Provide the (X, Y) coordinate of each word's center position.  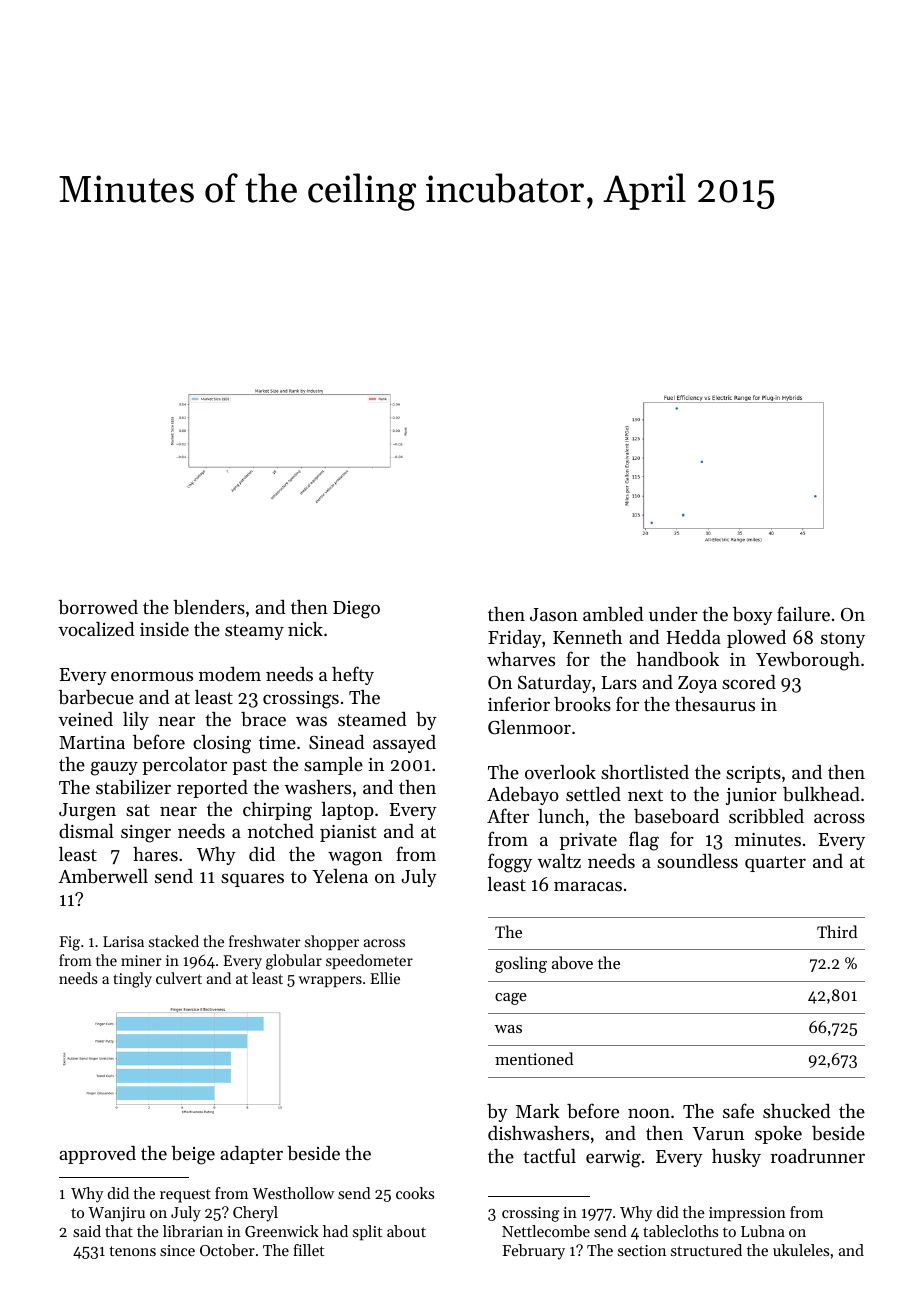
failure (803, 613)
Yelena (340, 876)
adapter (251, 1155)
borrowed (98, 607)
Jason (554, 614)
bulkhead (821, 794)
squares (252, 880)
